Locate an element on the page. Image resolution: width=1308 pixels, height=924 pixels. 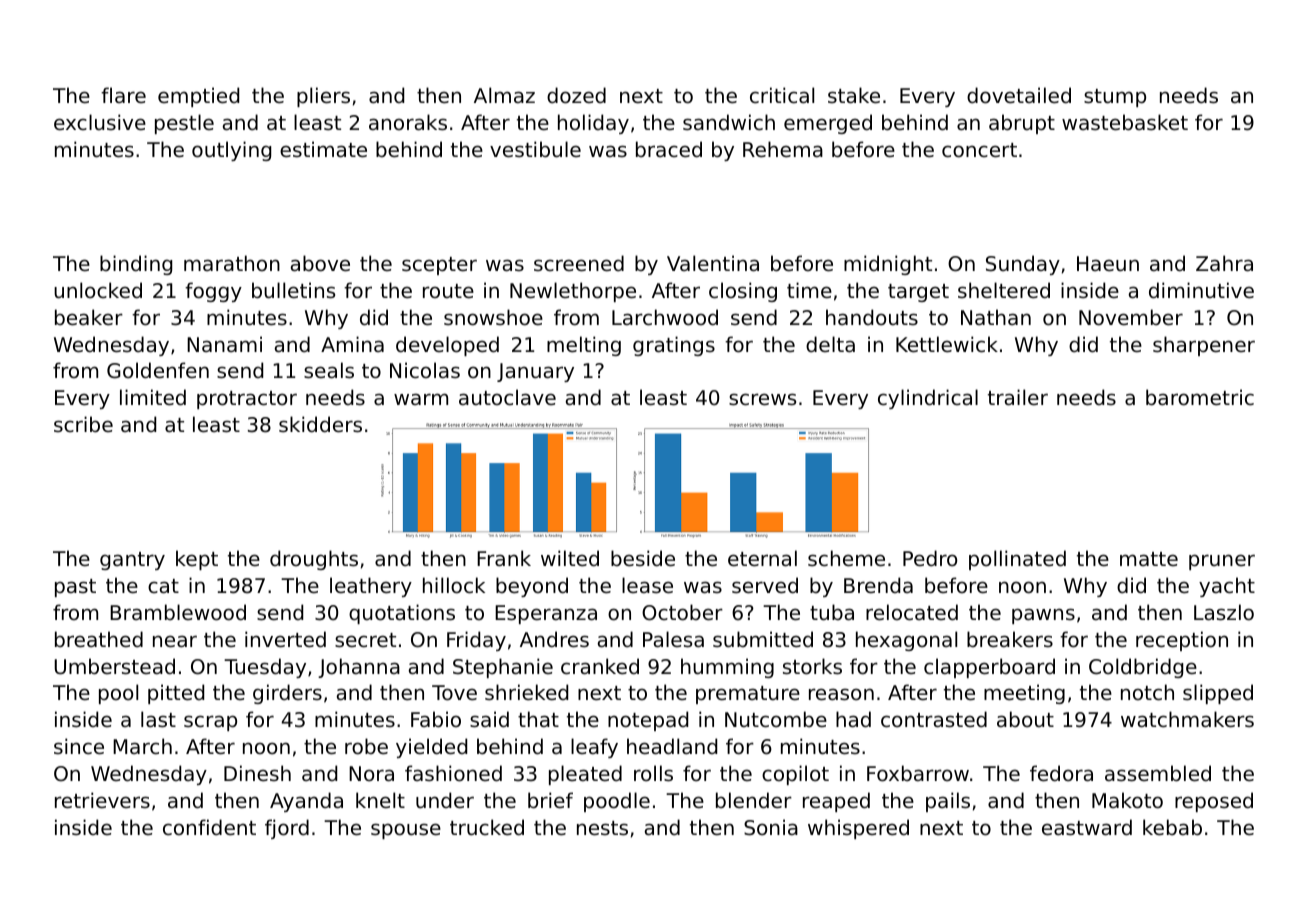
exclusive is located at coordinates (100, 122).
